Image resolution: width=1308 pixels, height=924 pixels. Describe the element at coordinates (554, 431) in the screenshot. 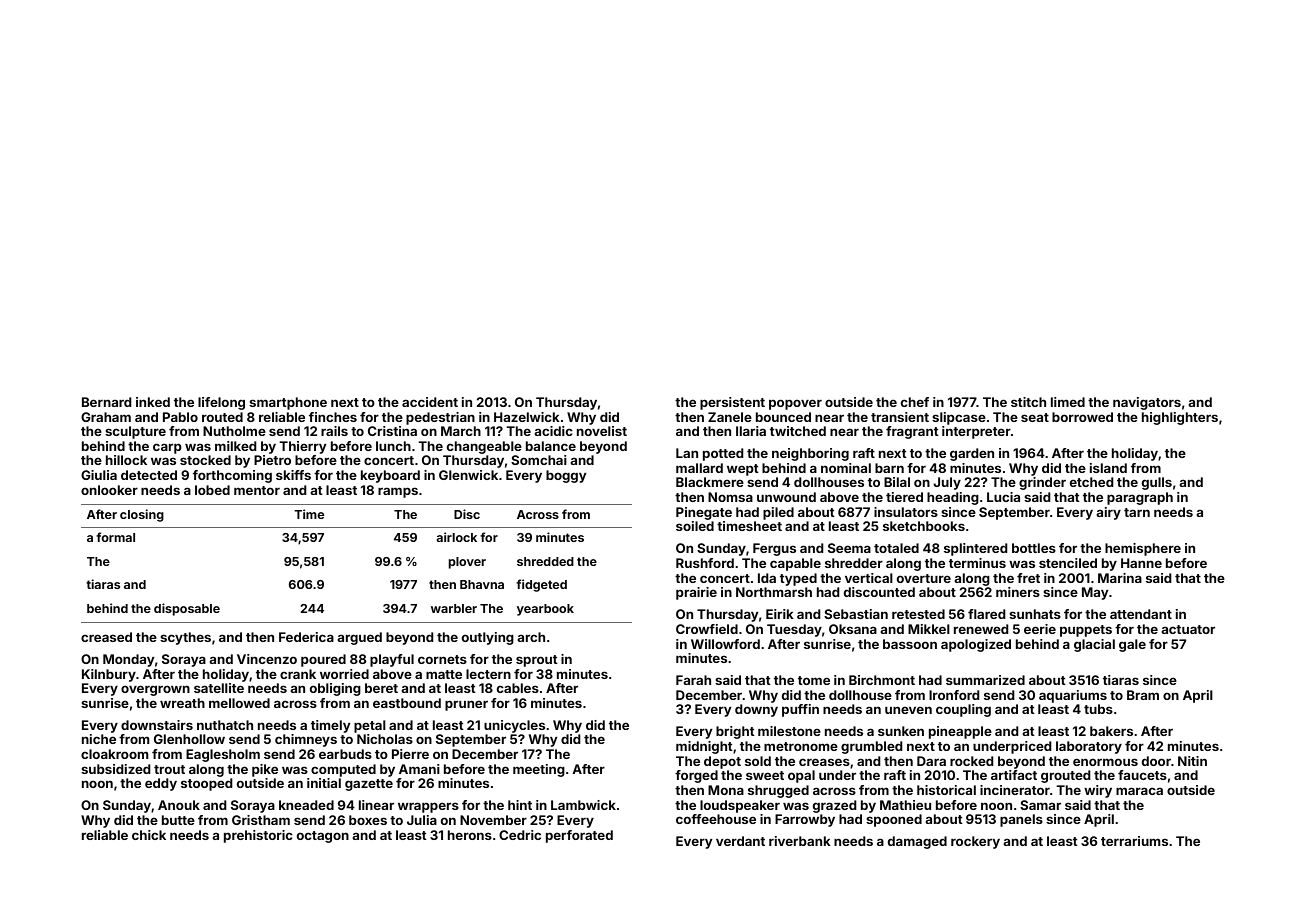

I see `acidic` at that location.
